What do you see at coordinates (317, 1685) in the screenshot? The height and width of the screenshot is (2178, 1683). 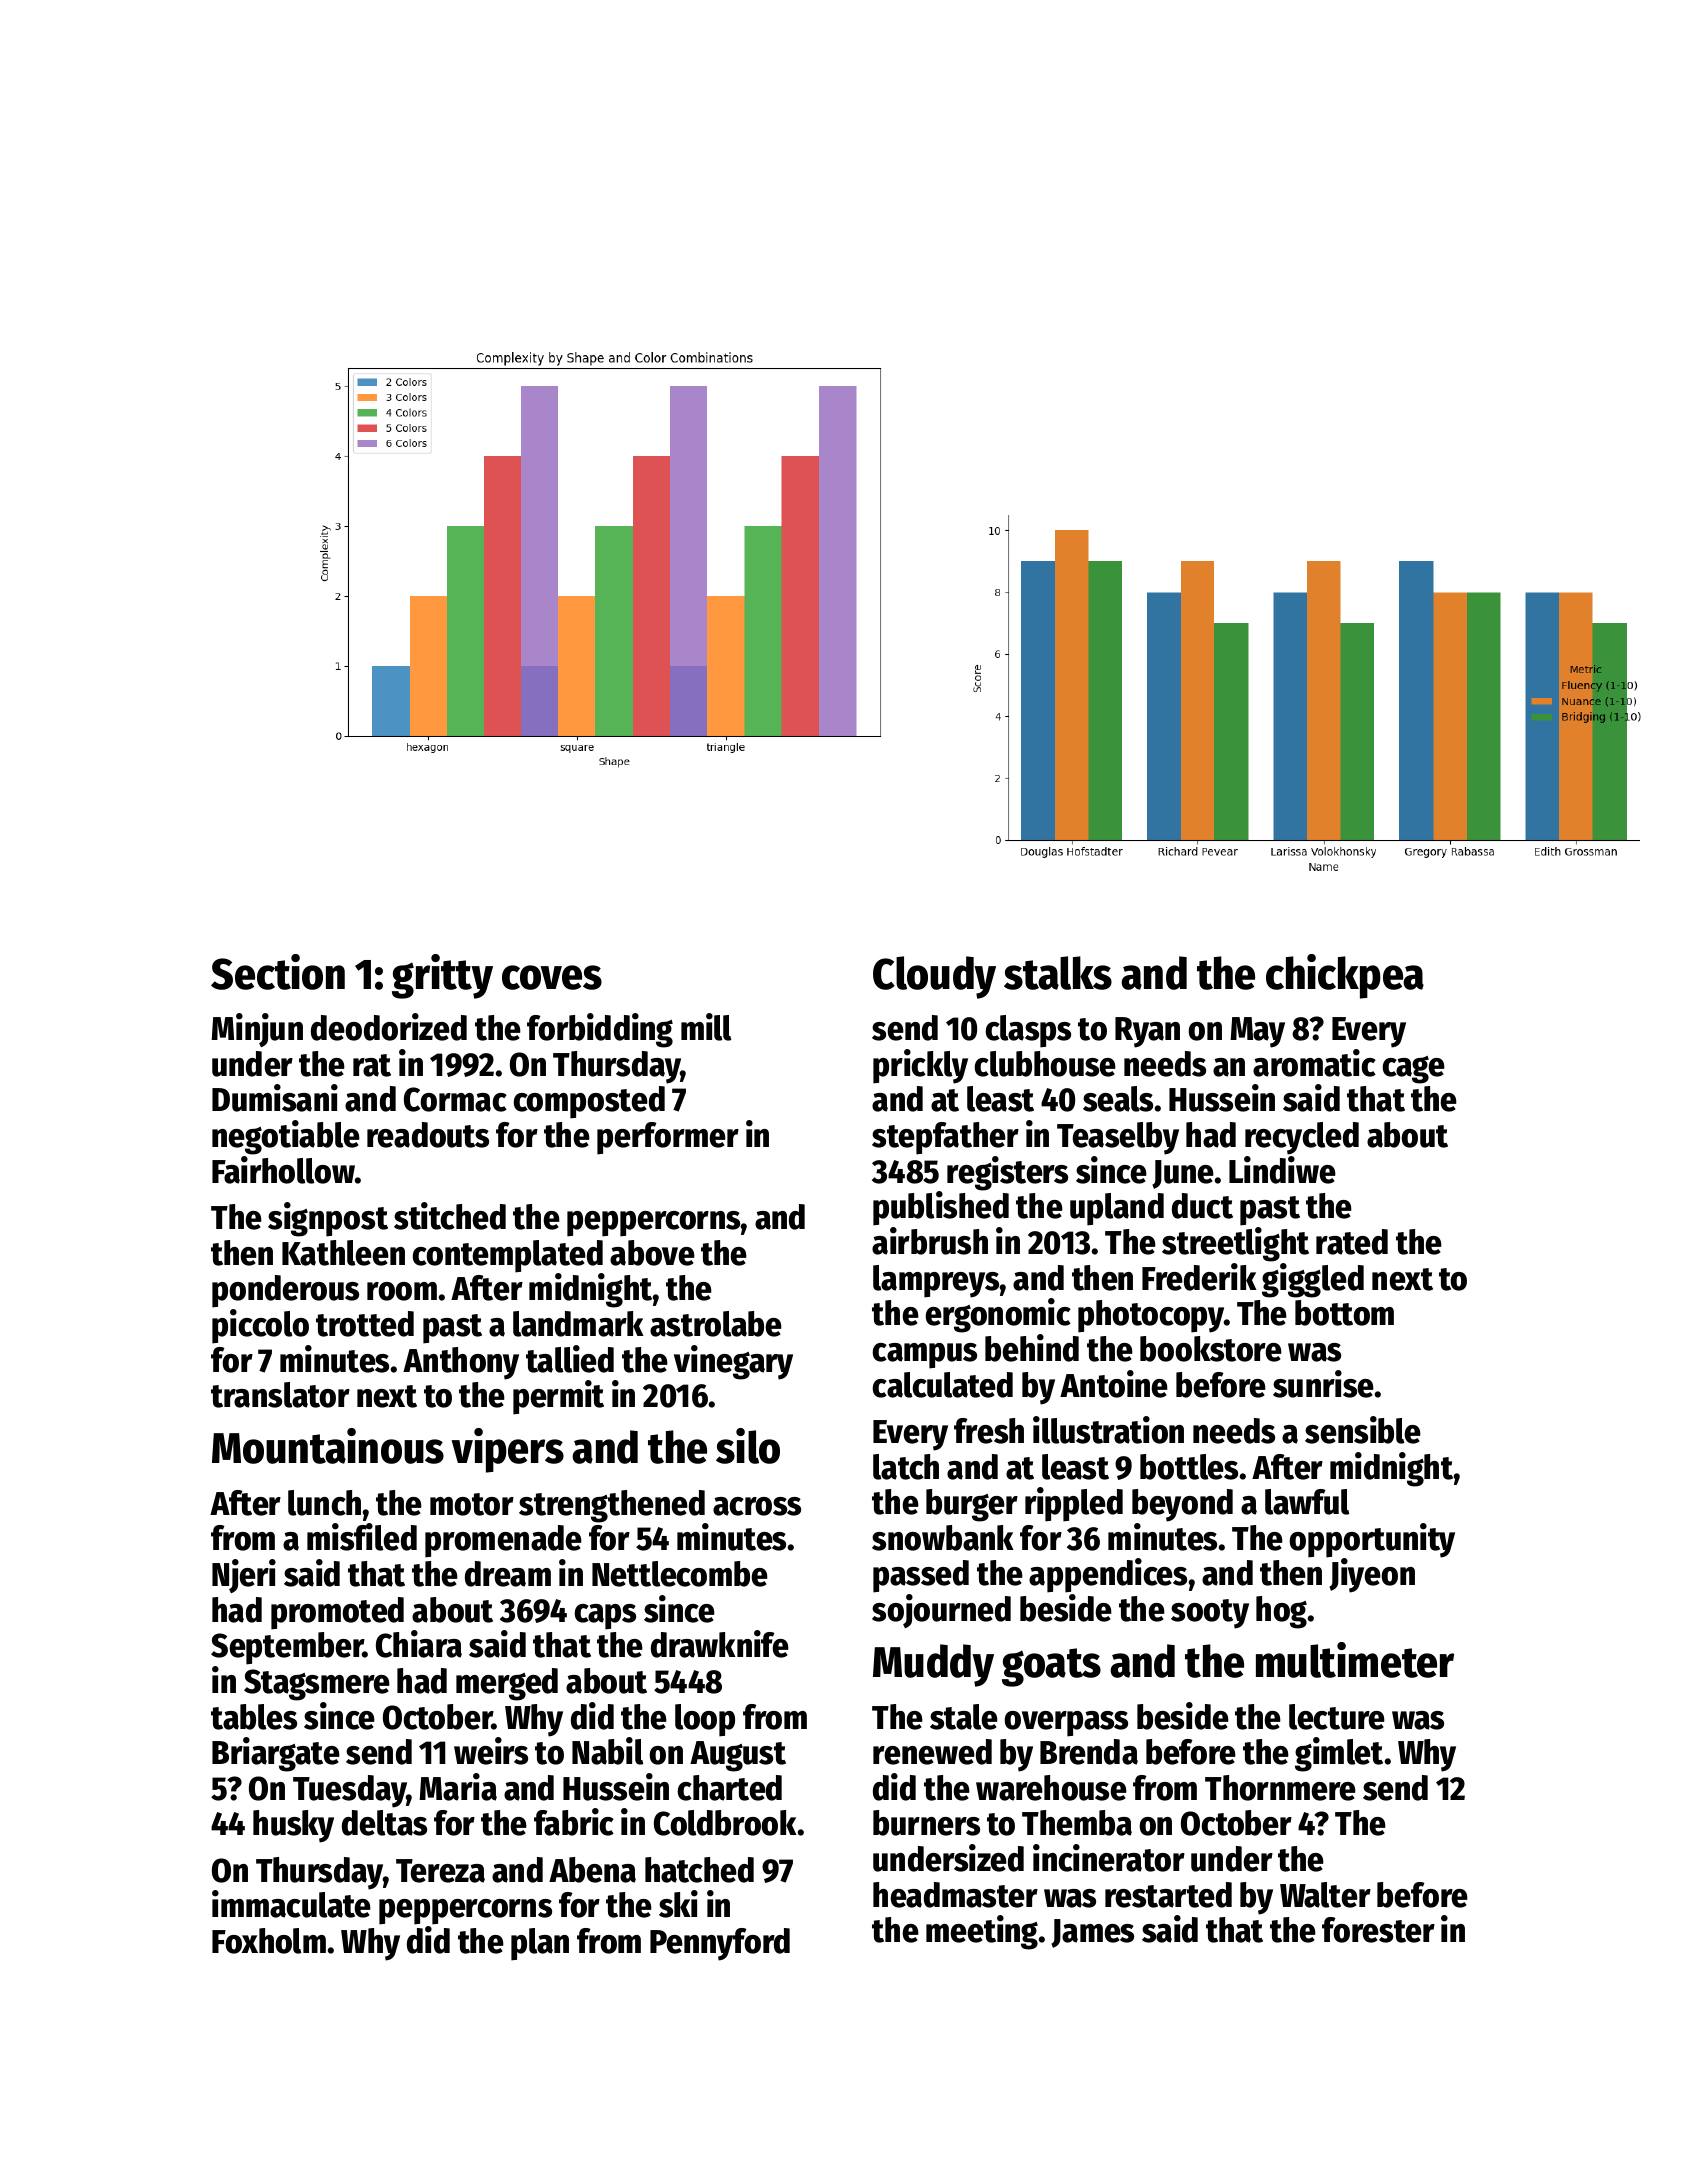 I see `Stagsmere` at bounding box center [317, 1685].
